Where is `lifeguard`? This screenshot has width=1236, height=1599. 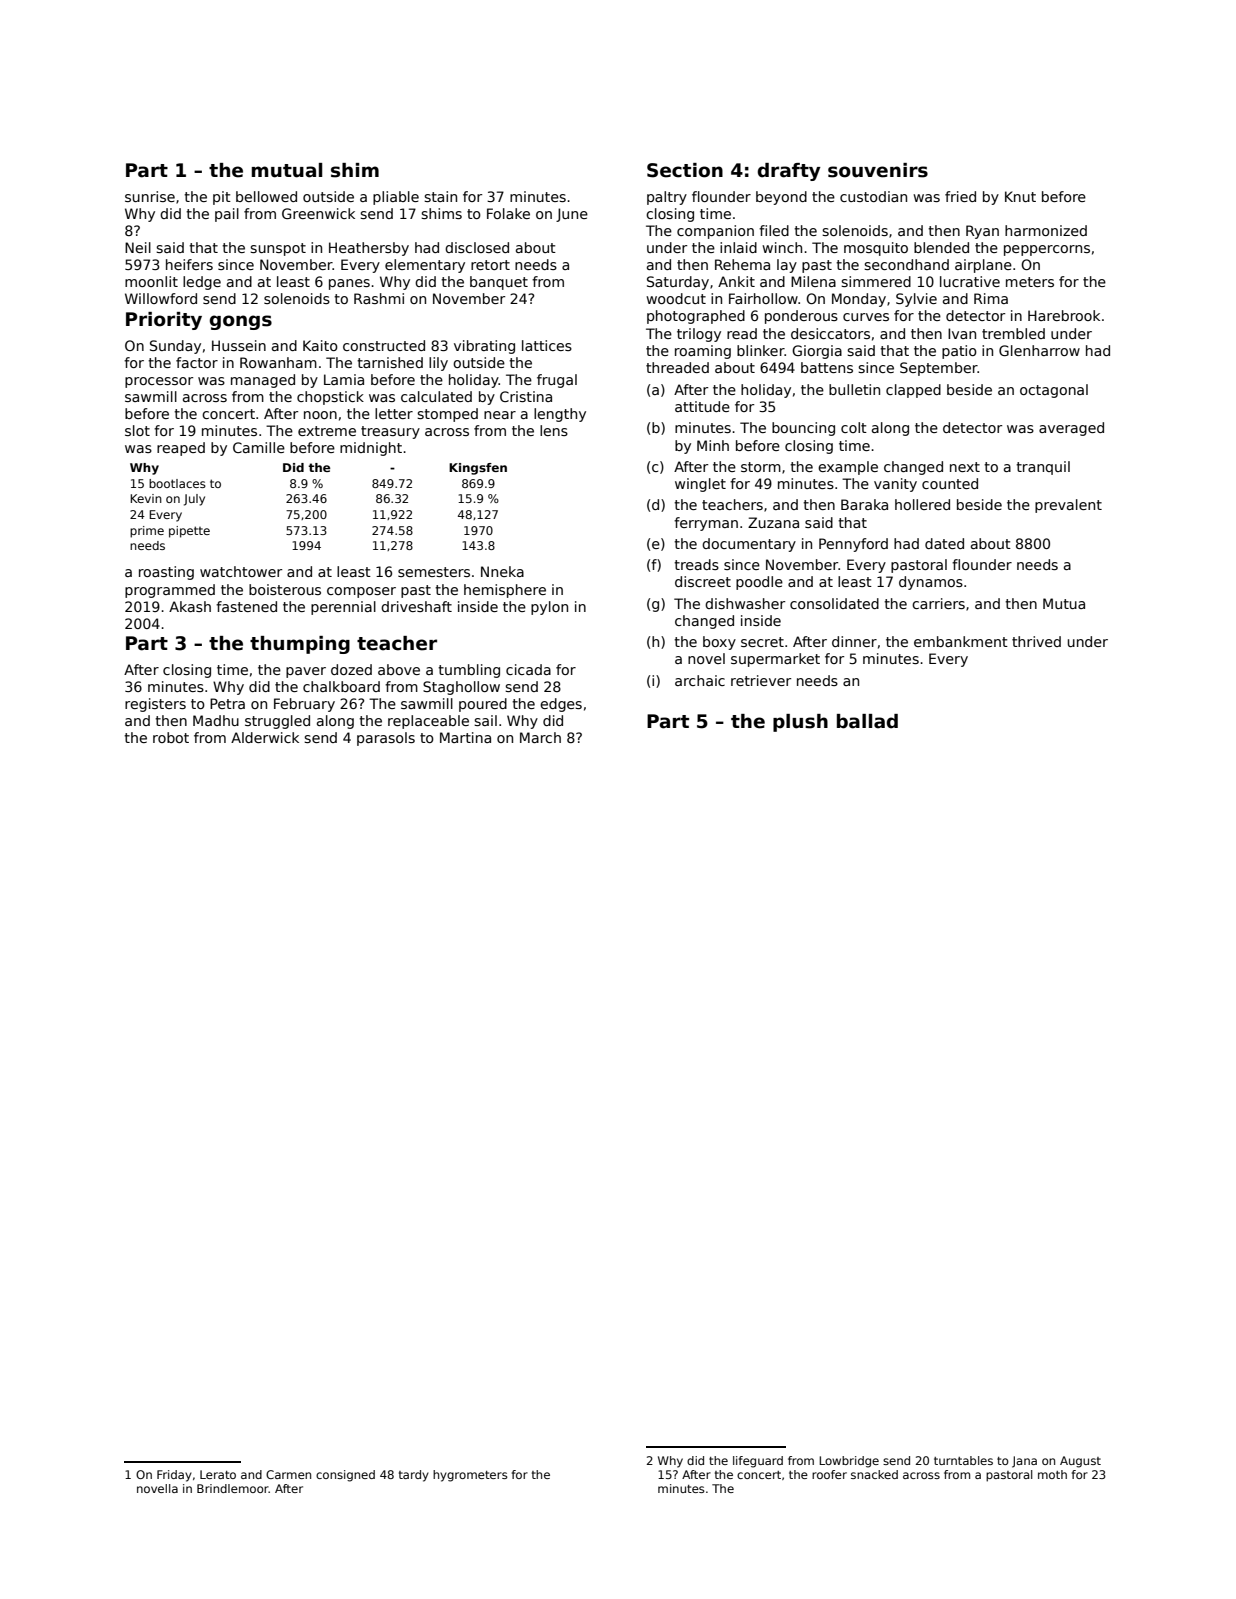 lifeguard is located at coordinates (758, 1462).
